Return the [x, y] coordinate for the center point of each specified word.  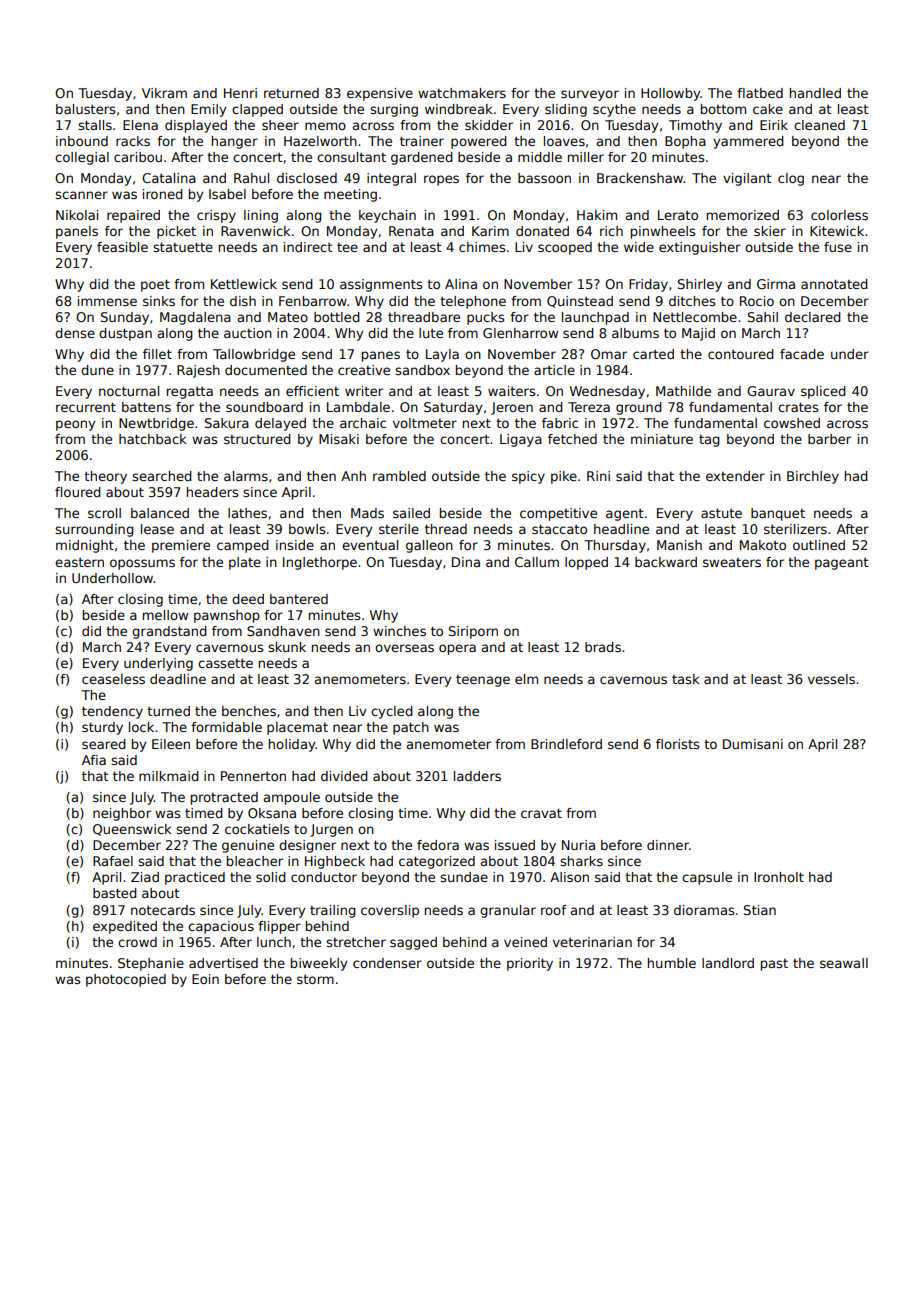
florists [677, 744]
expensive [380, 94]
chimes [482, 247]
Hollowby [670, 94]
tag [709, 441]
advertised [223, 963]
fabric [560, 423]
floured [78, 492]
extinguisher [700, 248]
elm [526, 679]
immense [107, 301]
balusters [85, 109]
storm [315, 979]
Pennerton [253, 776]
